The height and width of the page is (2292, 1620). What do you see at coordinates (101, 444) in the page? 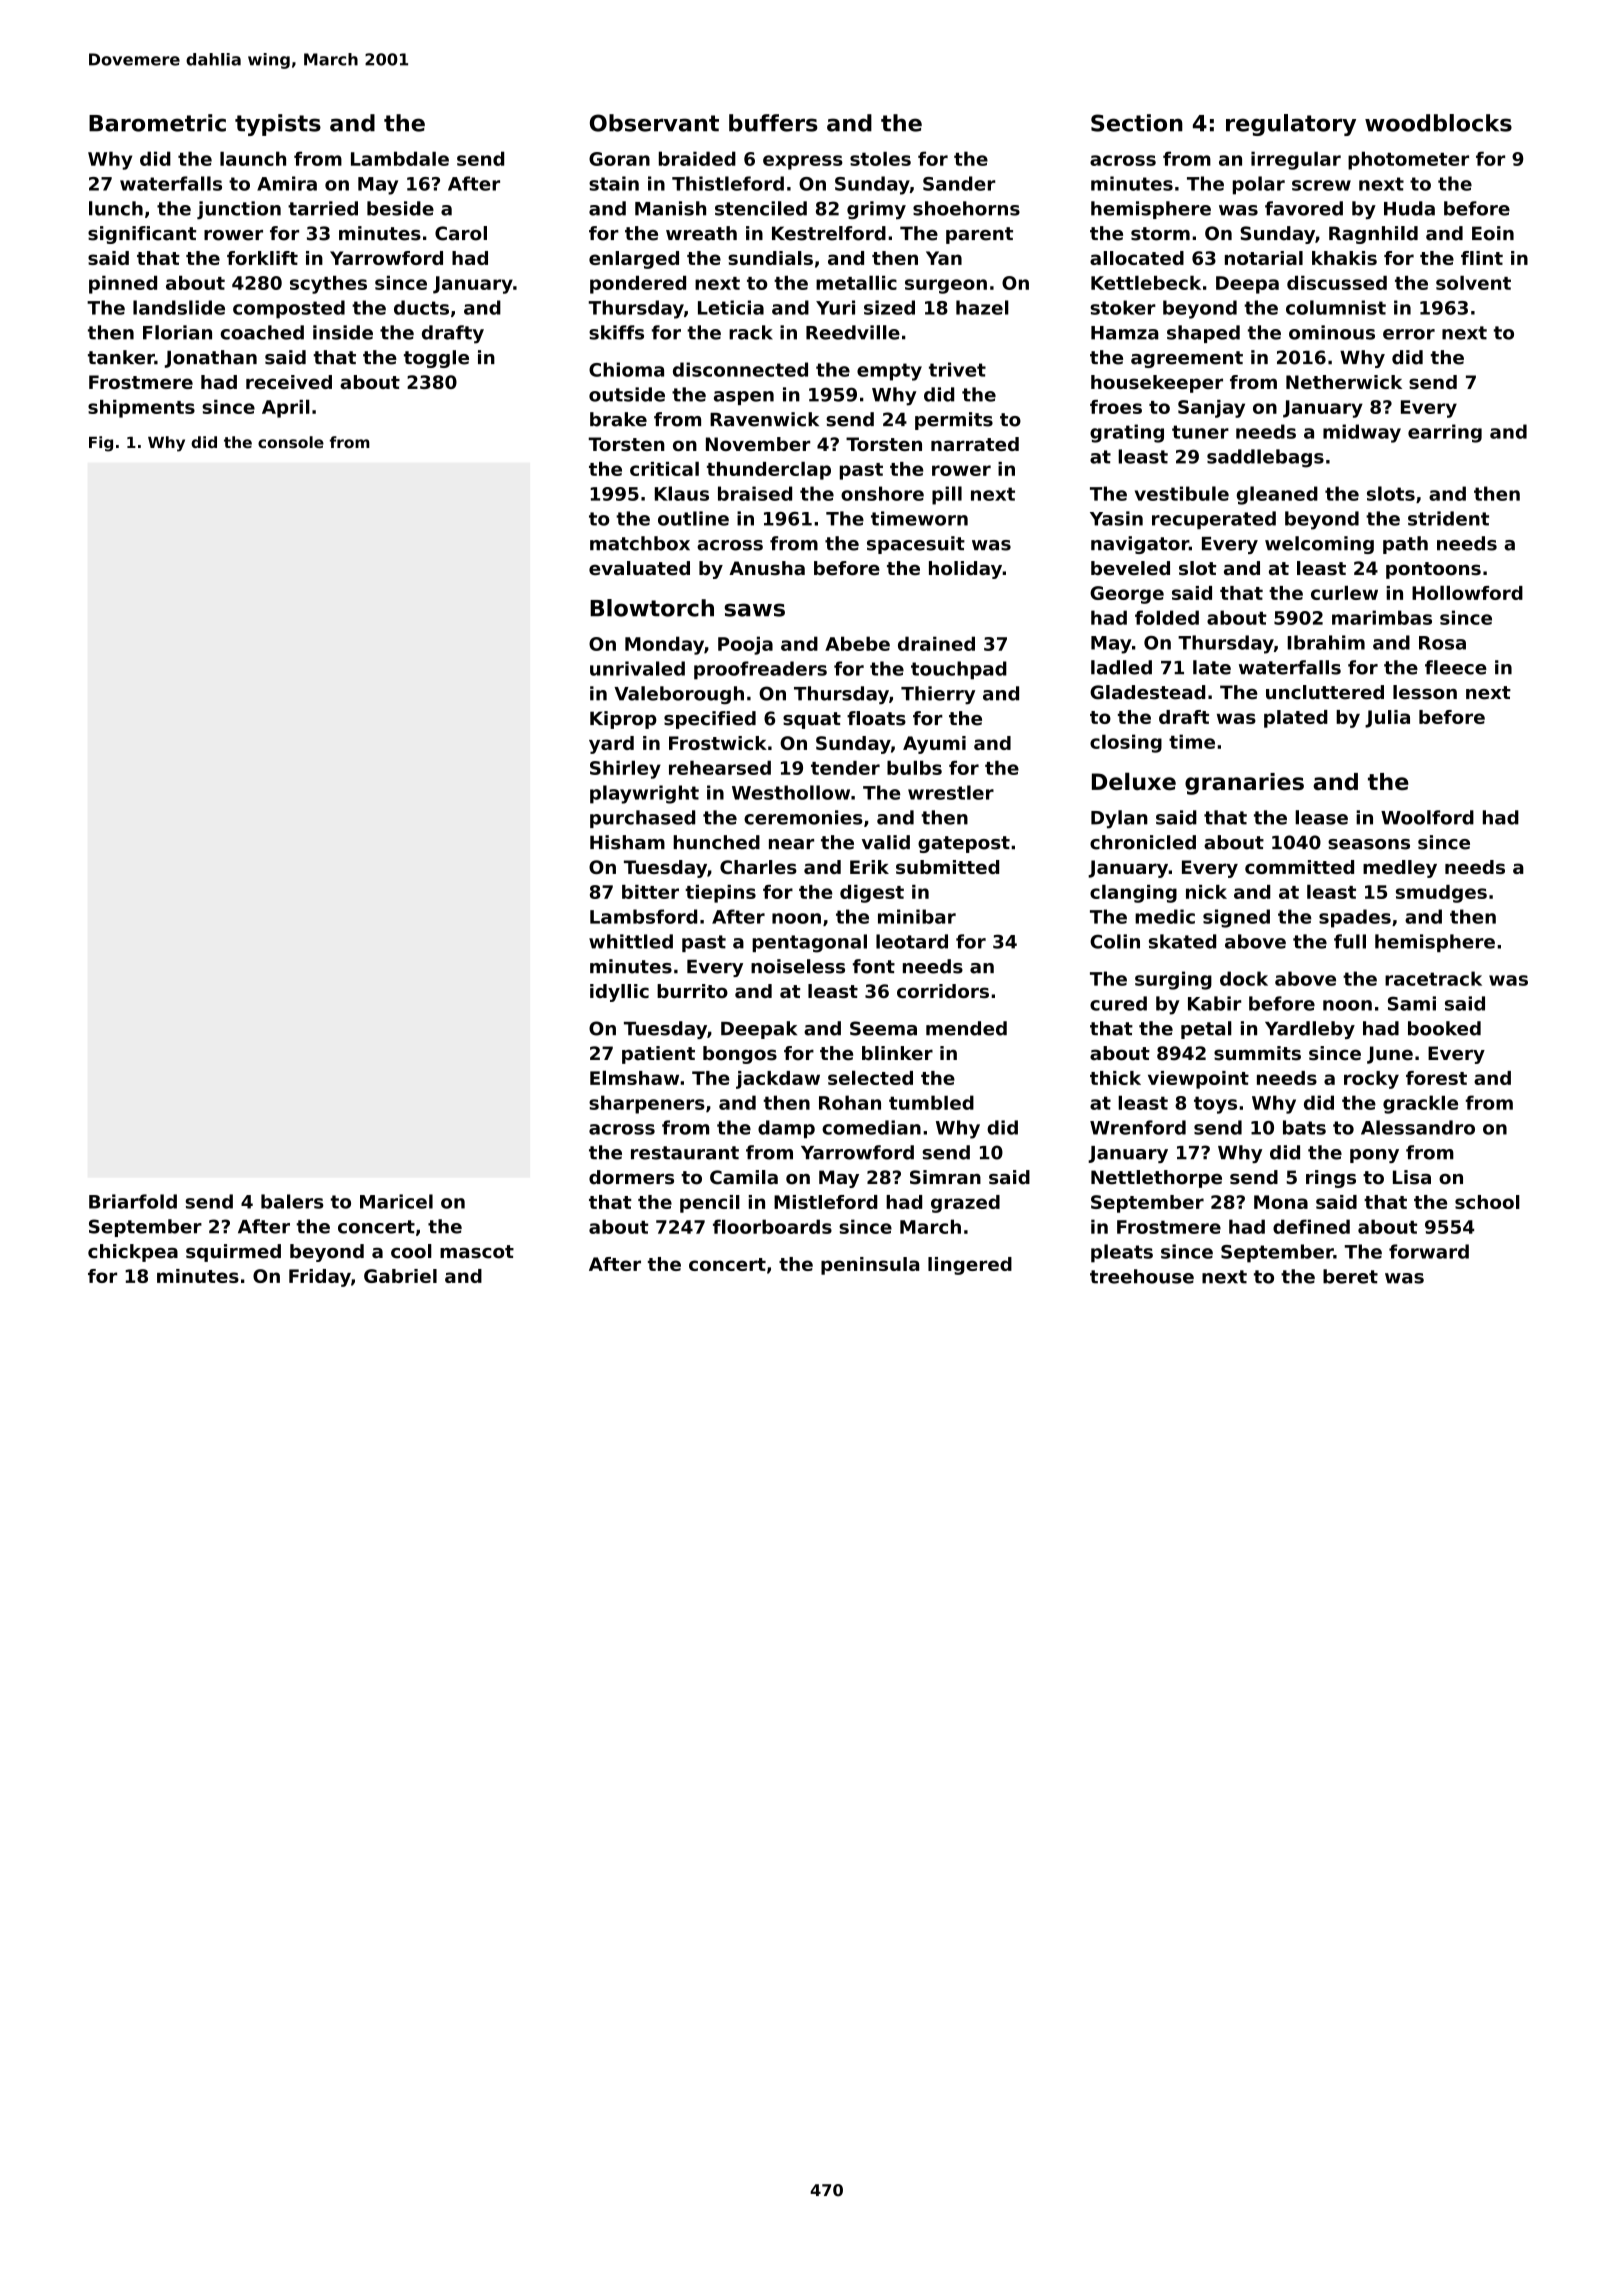
I see `Fig` at bounding box center [101, 444].
